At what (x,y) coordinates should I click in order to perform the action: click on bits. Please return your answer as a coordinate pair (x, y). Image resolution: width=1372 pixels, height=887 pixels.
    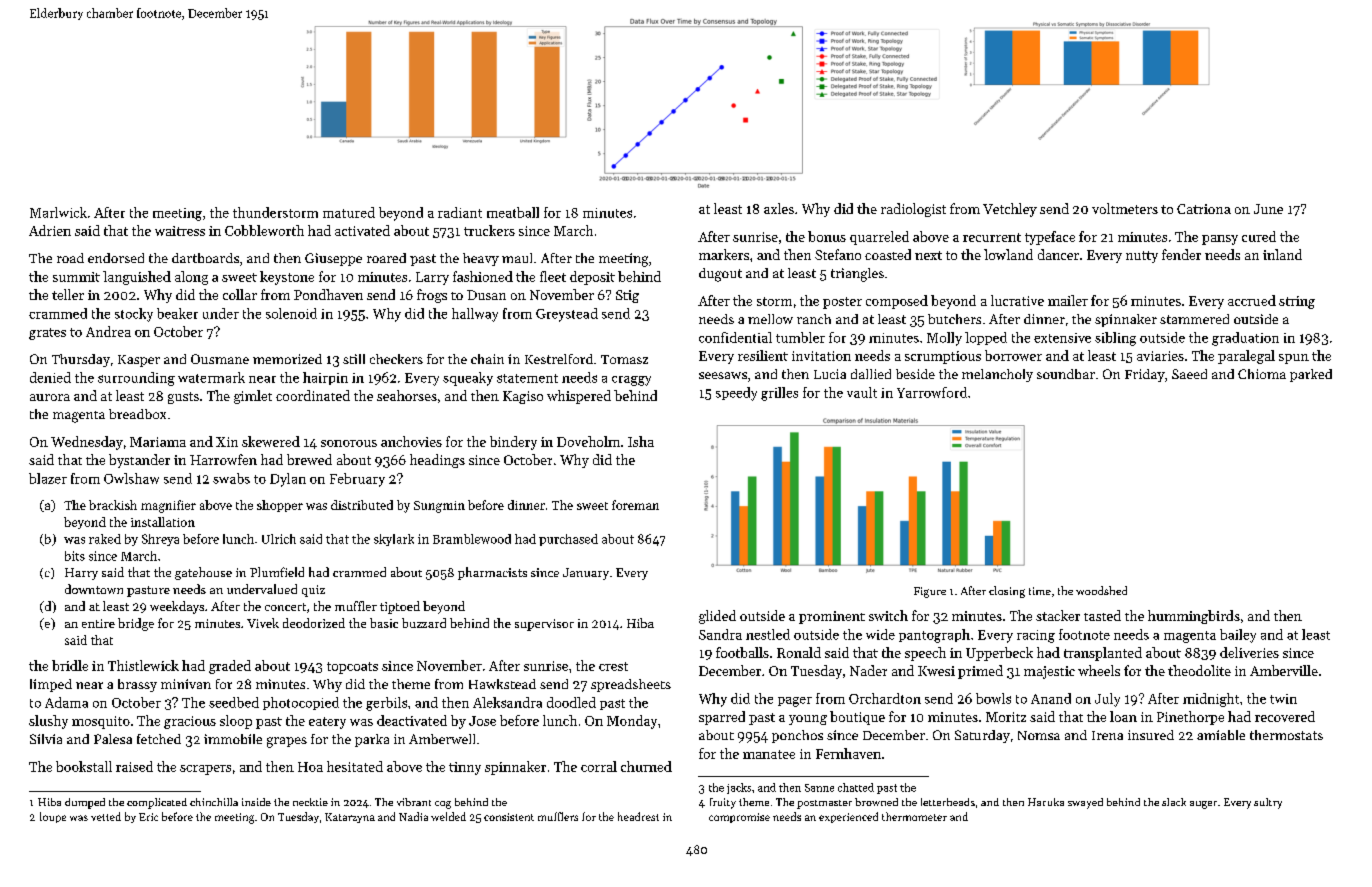
    Looking at the image, I should click on (75, 556).
